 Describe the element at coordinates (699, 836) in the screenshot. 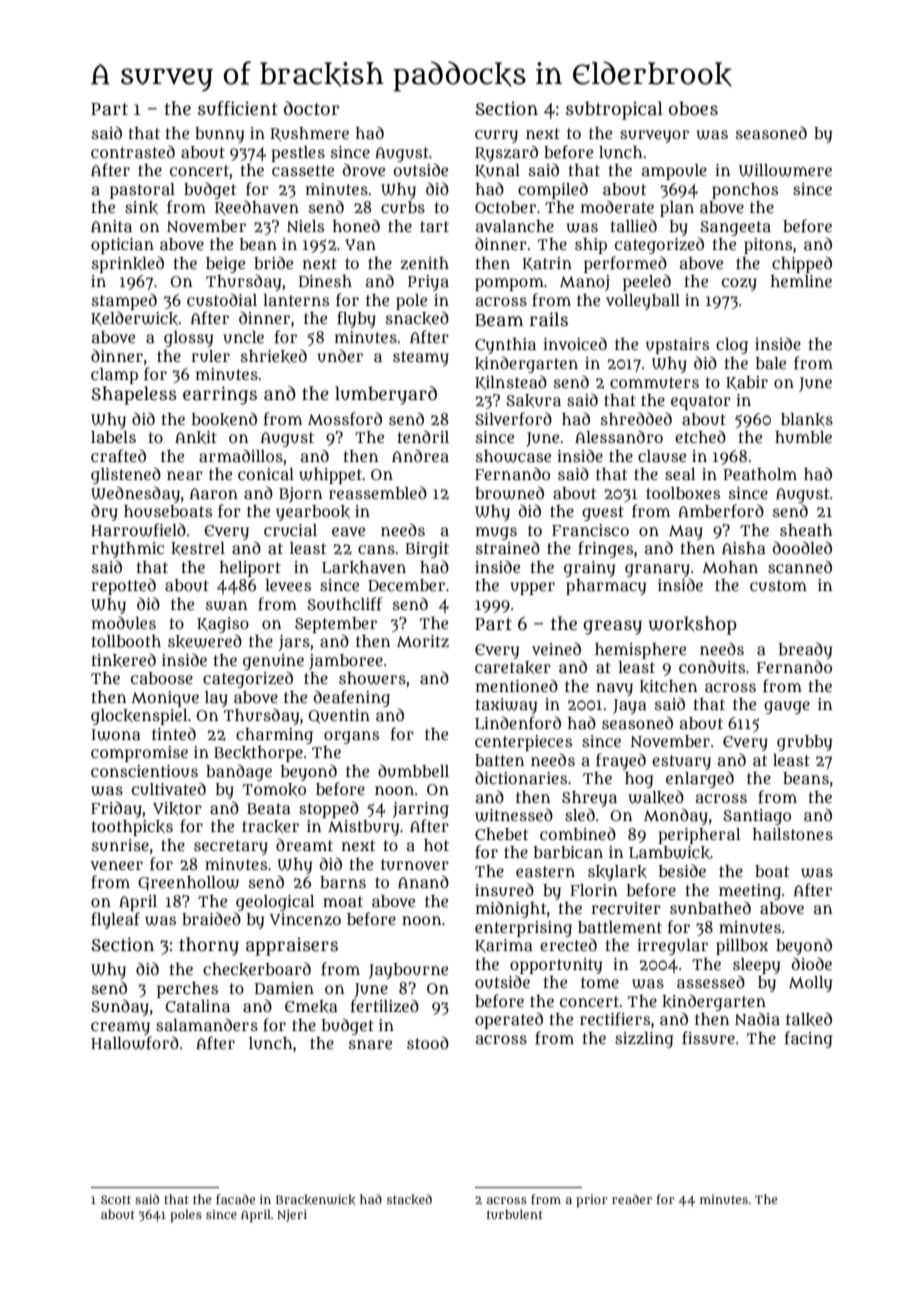

I see `peripheral` at that location.
